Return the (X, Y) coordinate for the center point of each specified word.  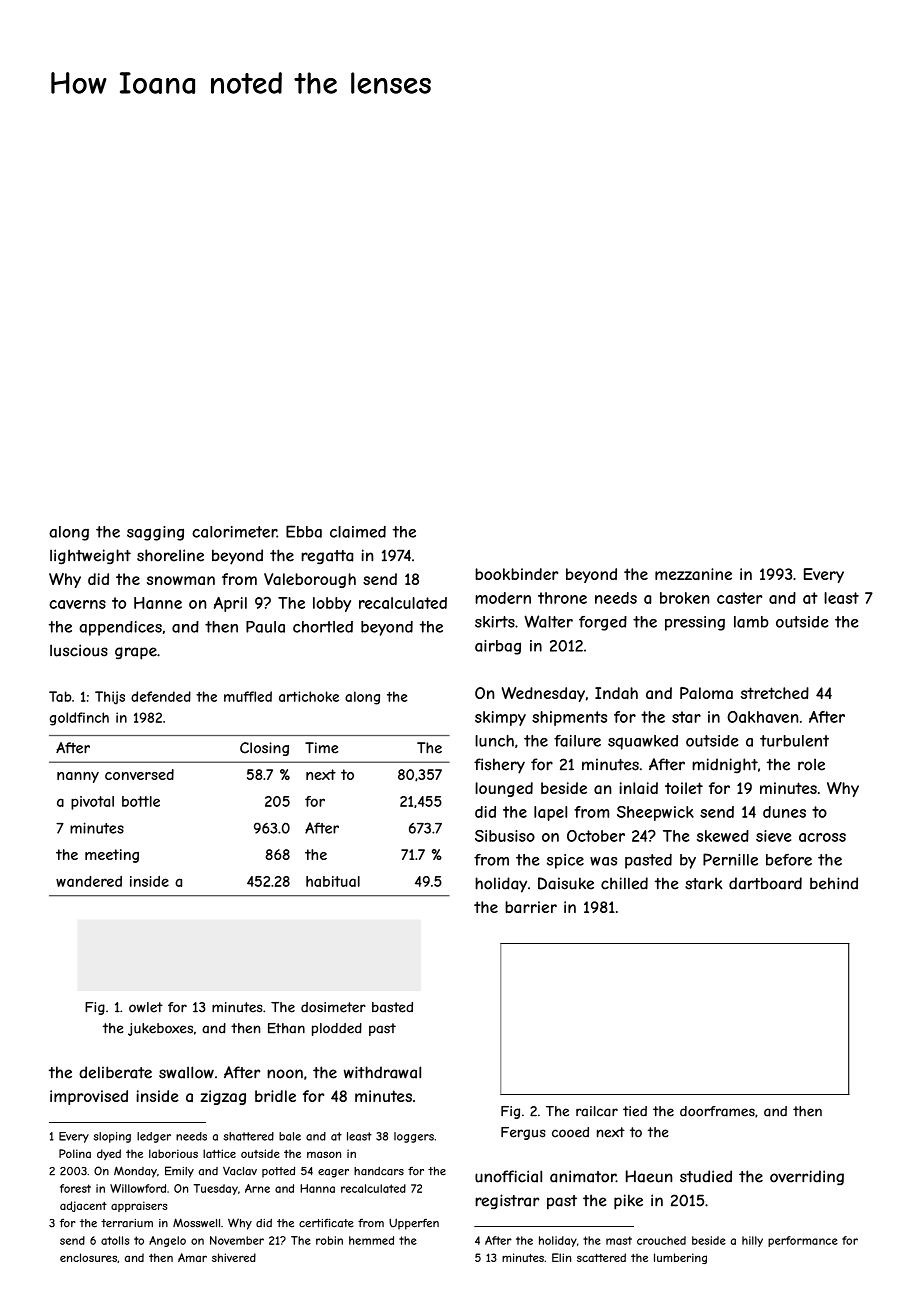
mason (324, 1154)
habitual (333, 881)
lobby (332, 604)
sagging (155, 533)
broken (684, 598)
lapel (550, 813)
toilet (684, 788)
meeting (112, 856)
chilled (624, 883)
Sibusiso (505, 836)
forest (75, 1188)
